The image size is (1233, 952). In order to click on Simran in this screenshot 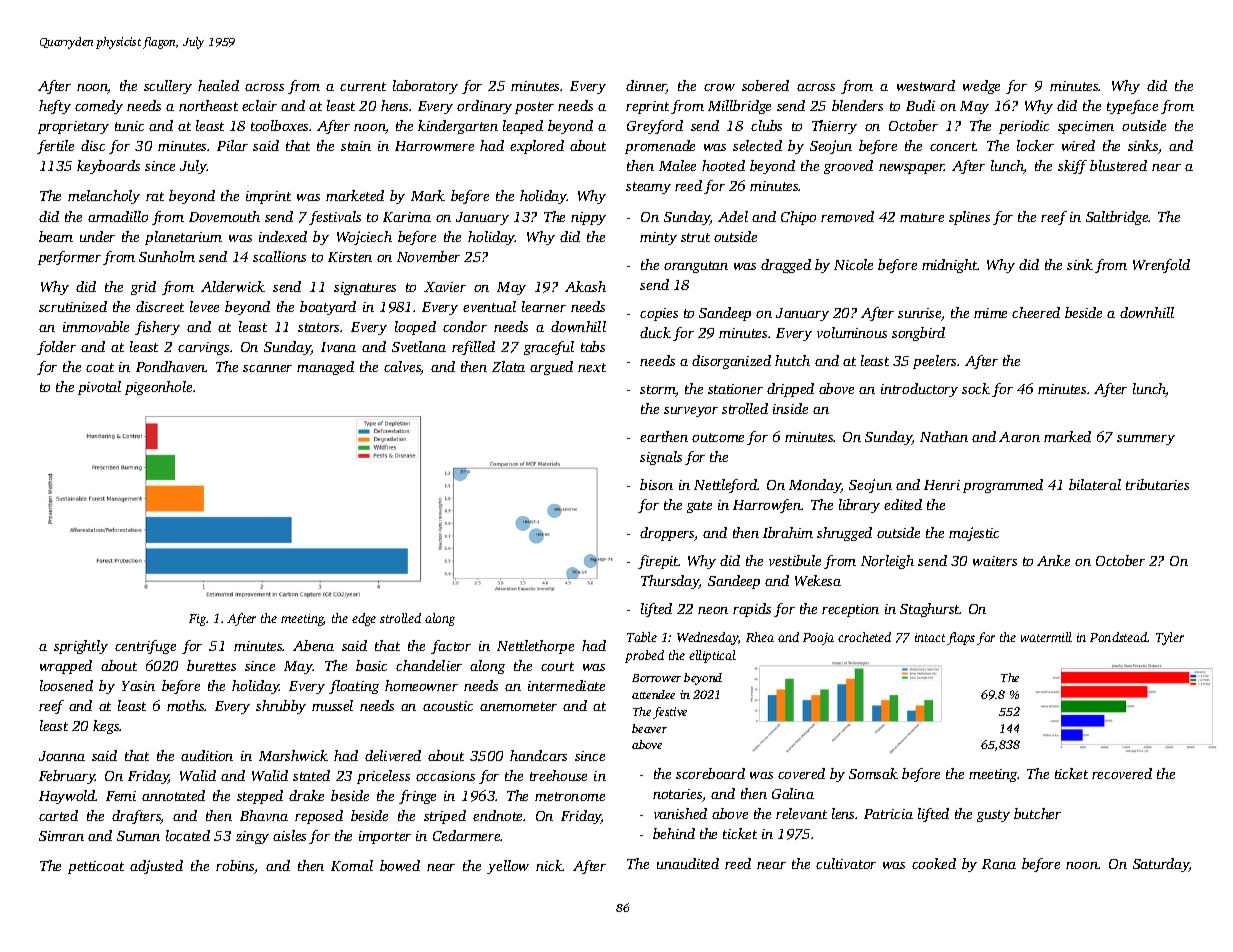, I will do `click(61, 836)`.
